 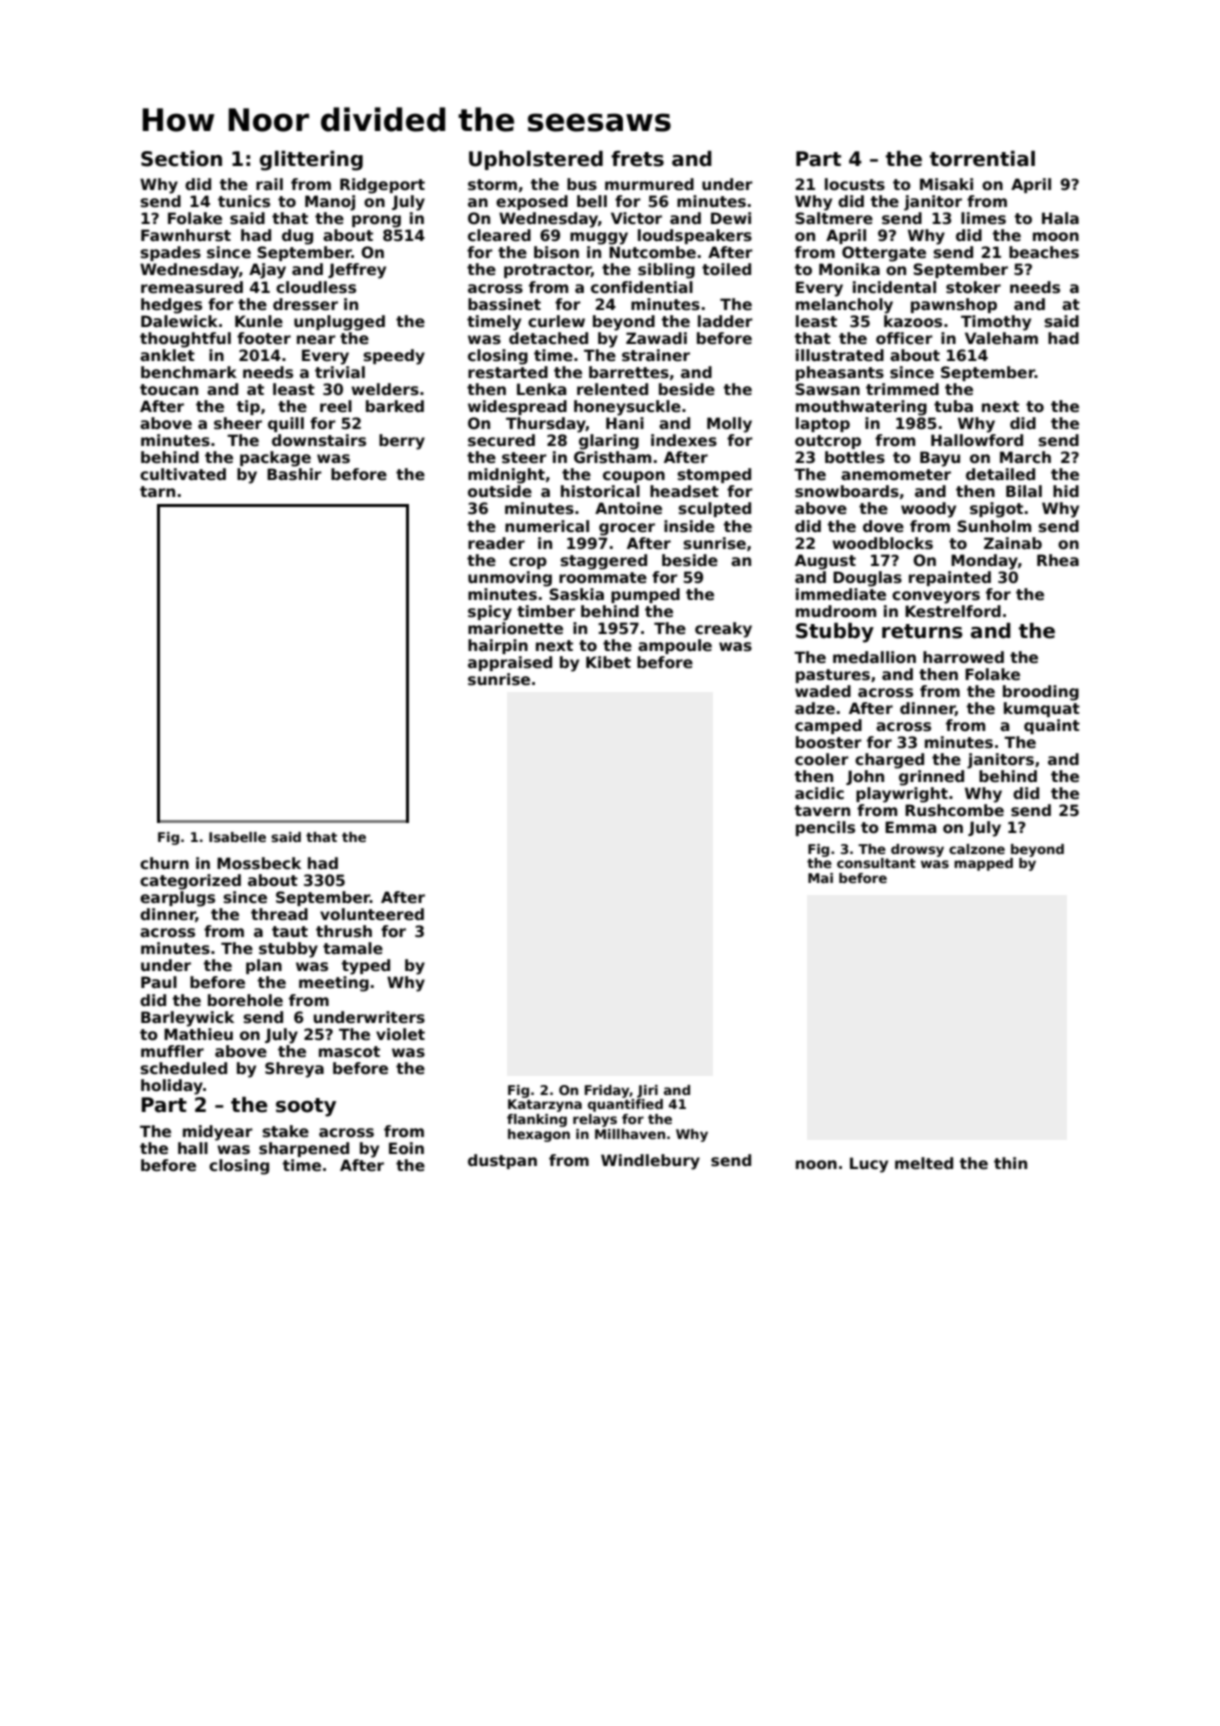 What do you see at coordinates (729, 425) in the screenshot?
I see `Molly` at bounding box center [729, 425].
